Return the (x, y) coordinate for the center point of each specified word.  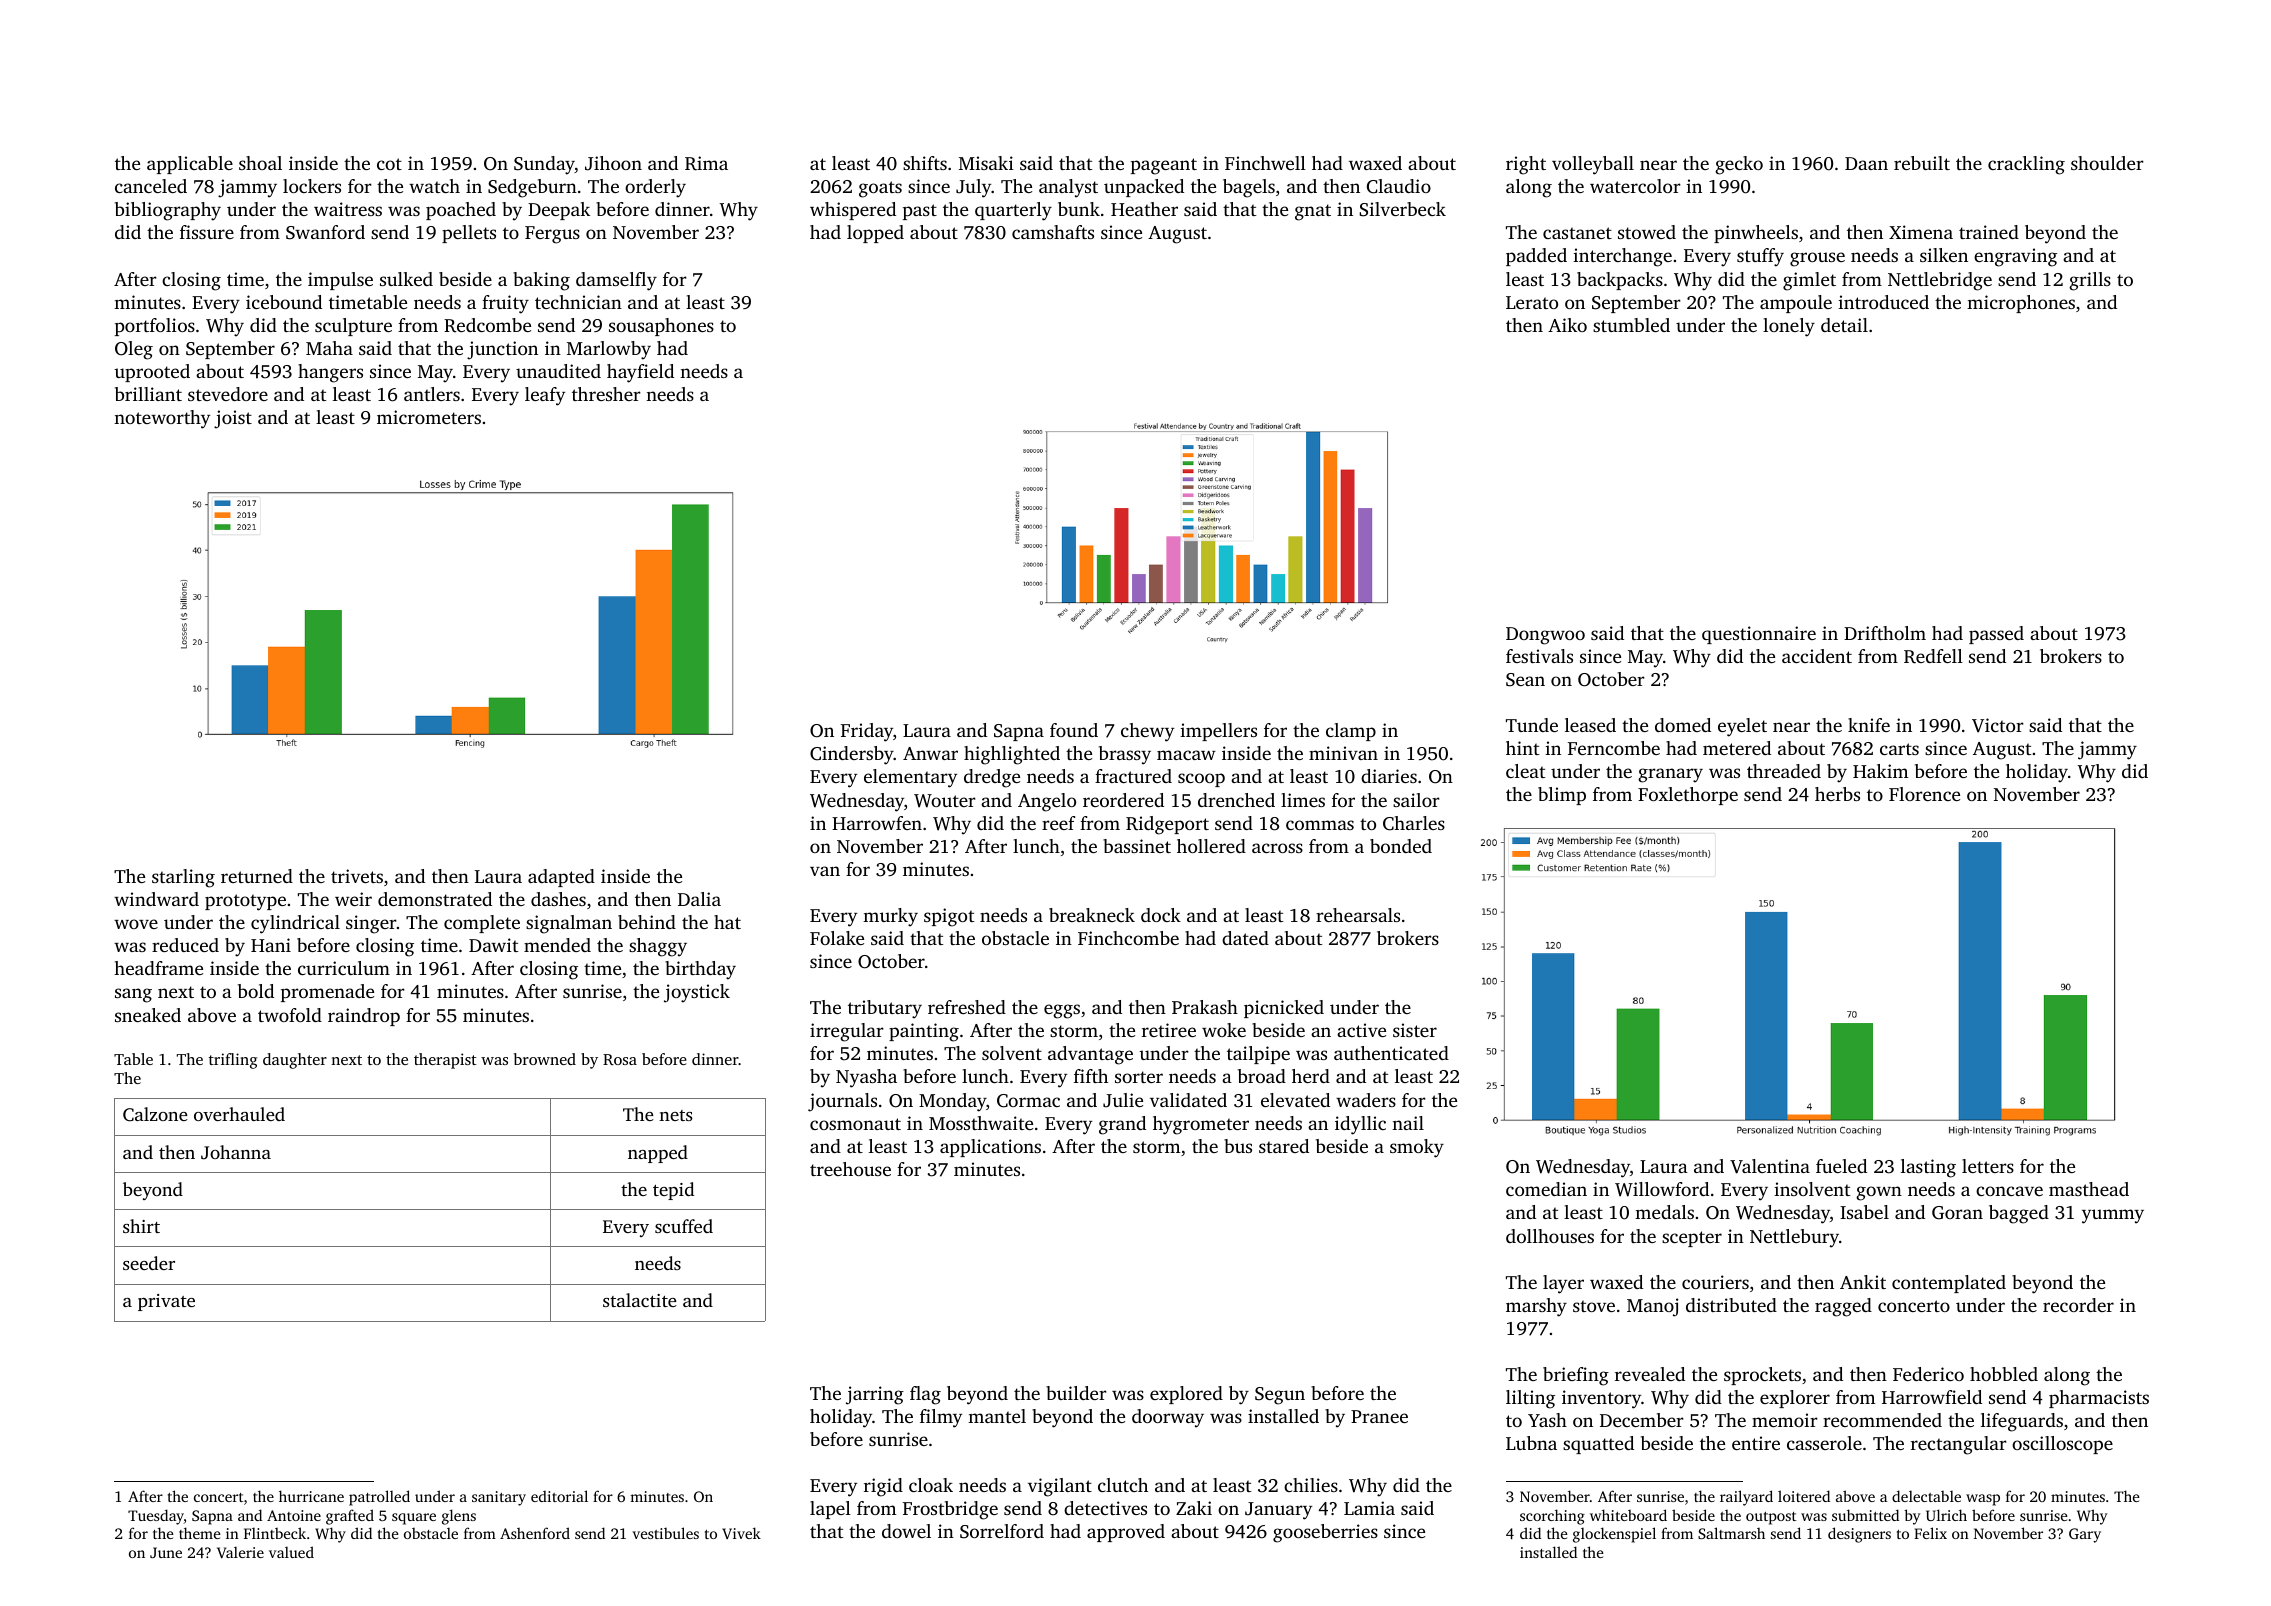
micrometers (429, 417)
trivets (357, 876)
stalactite (640, 1300)
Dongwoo (1545, 636)
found (1074, 730)
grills (2090, 281)
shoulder (2107, 163)
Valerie (240, 1552)
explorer (1795, 1399)
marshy (1536, 1307)
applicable (190, 165)
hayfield (640, 373)
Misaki (986, 163)
